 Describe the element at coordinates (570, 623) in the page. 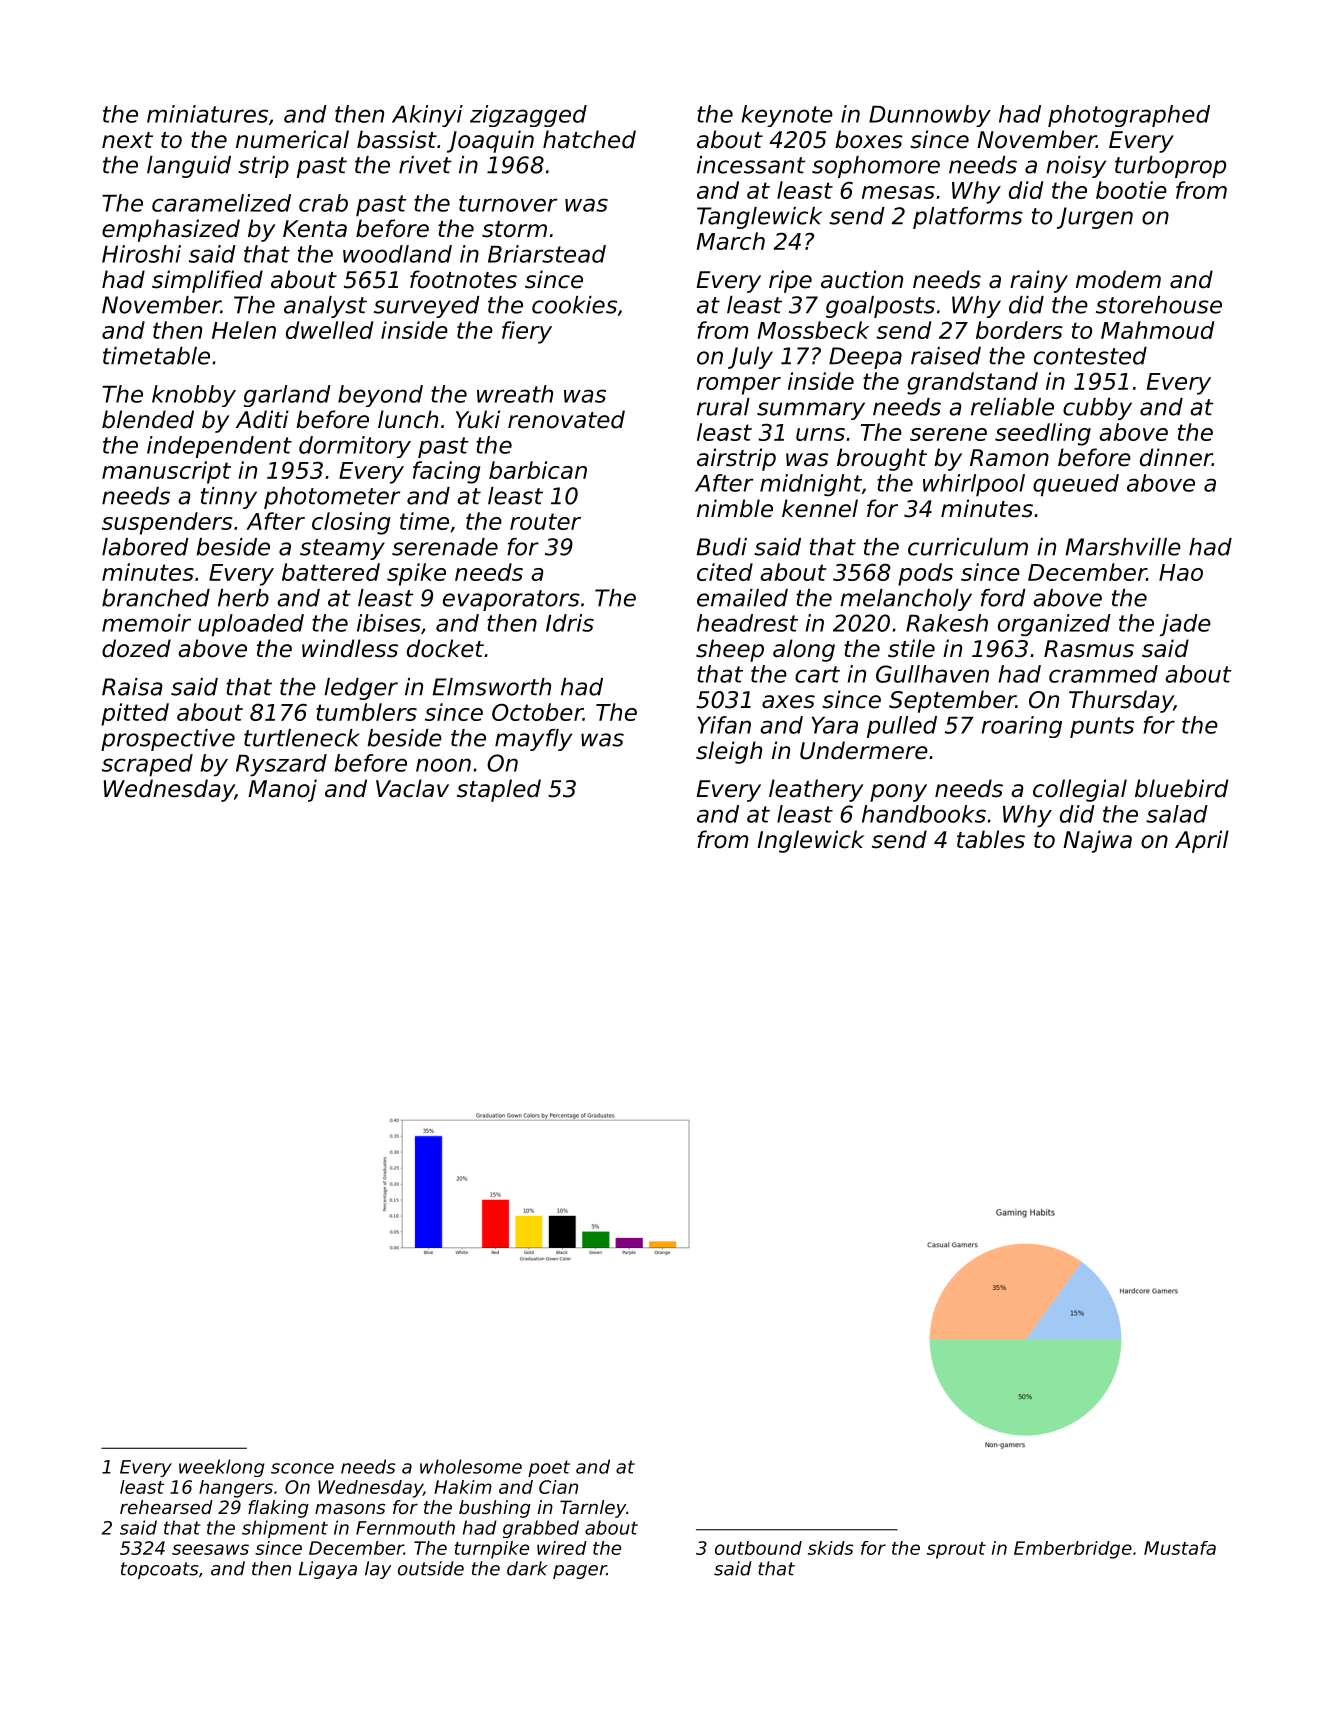

I see `Idris` at that location.
